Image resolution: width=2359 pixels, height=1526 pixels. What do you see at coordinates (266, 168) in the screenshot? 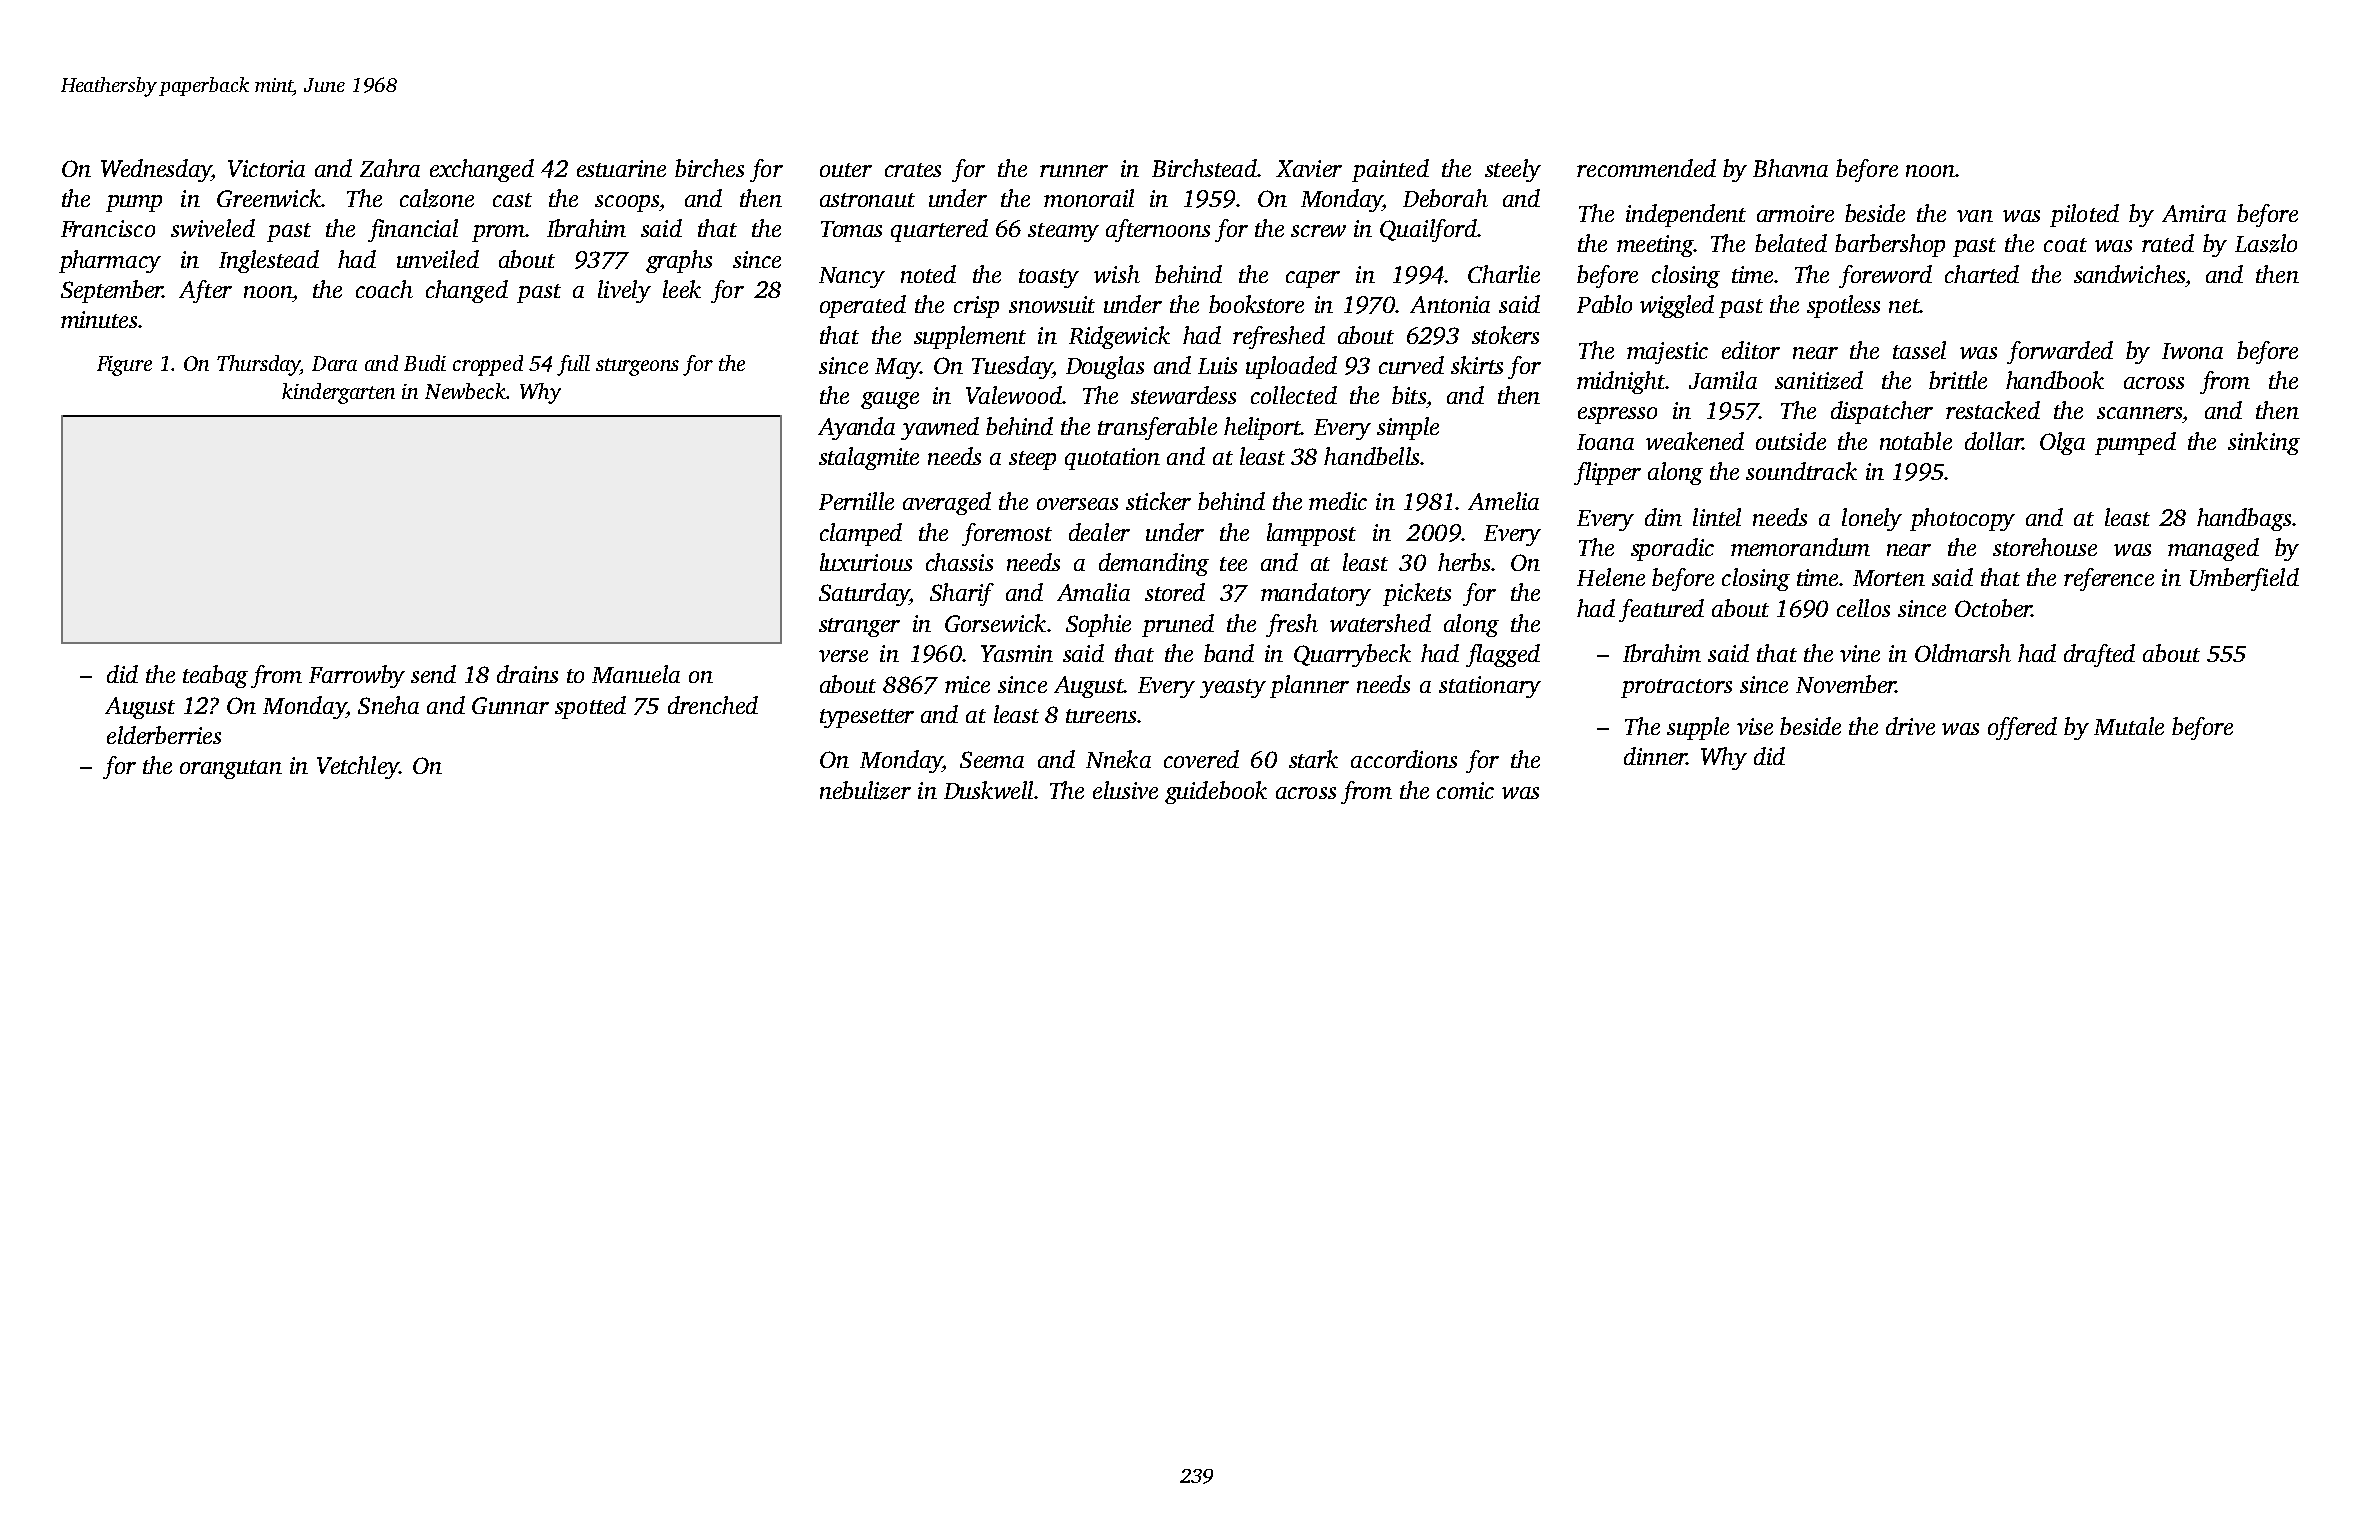
I see `Victoria` at bounding box center [266, 168].
